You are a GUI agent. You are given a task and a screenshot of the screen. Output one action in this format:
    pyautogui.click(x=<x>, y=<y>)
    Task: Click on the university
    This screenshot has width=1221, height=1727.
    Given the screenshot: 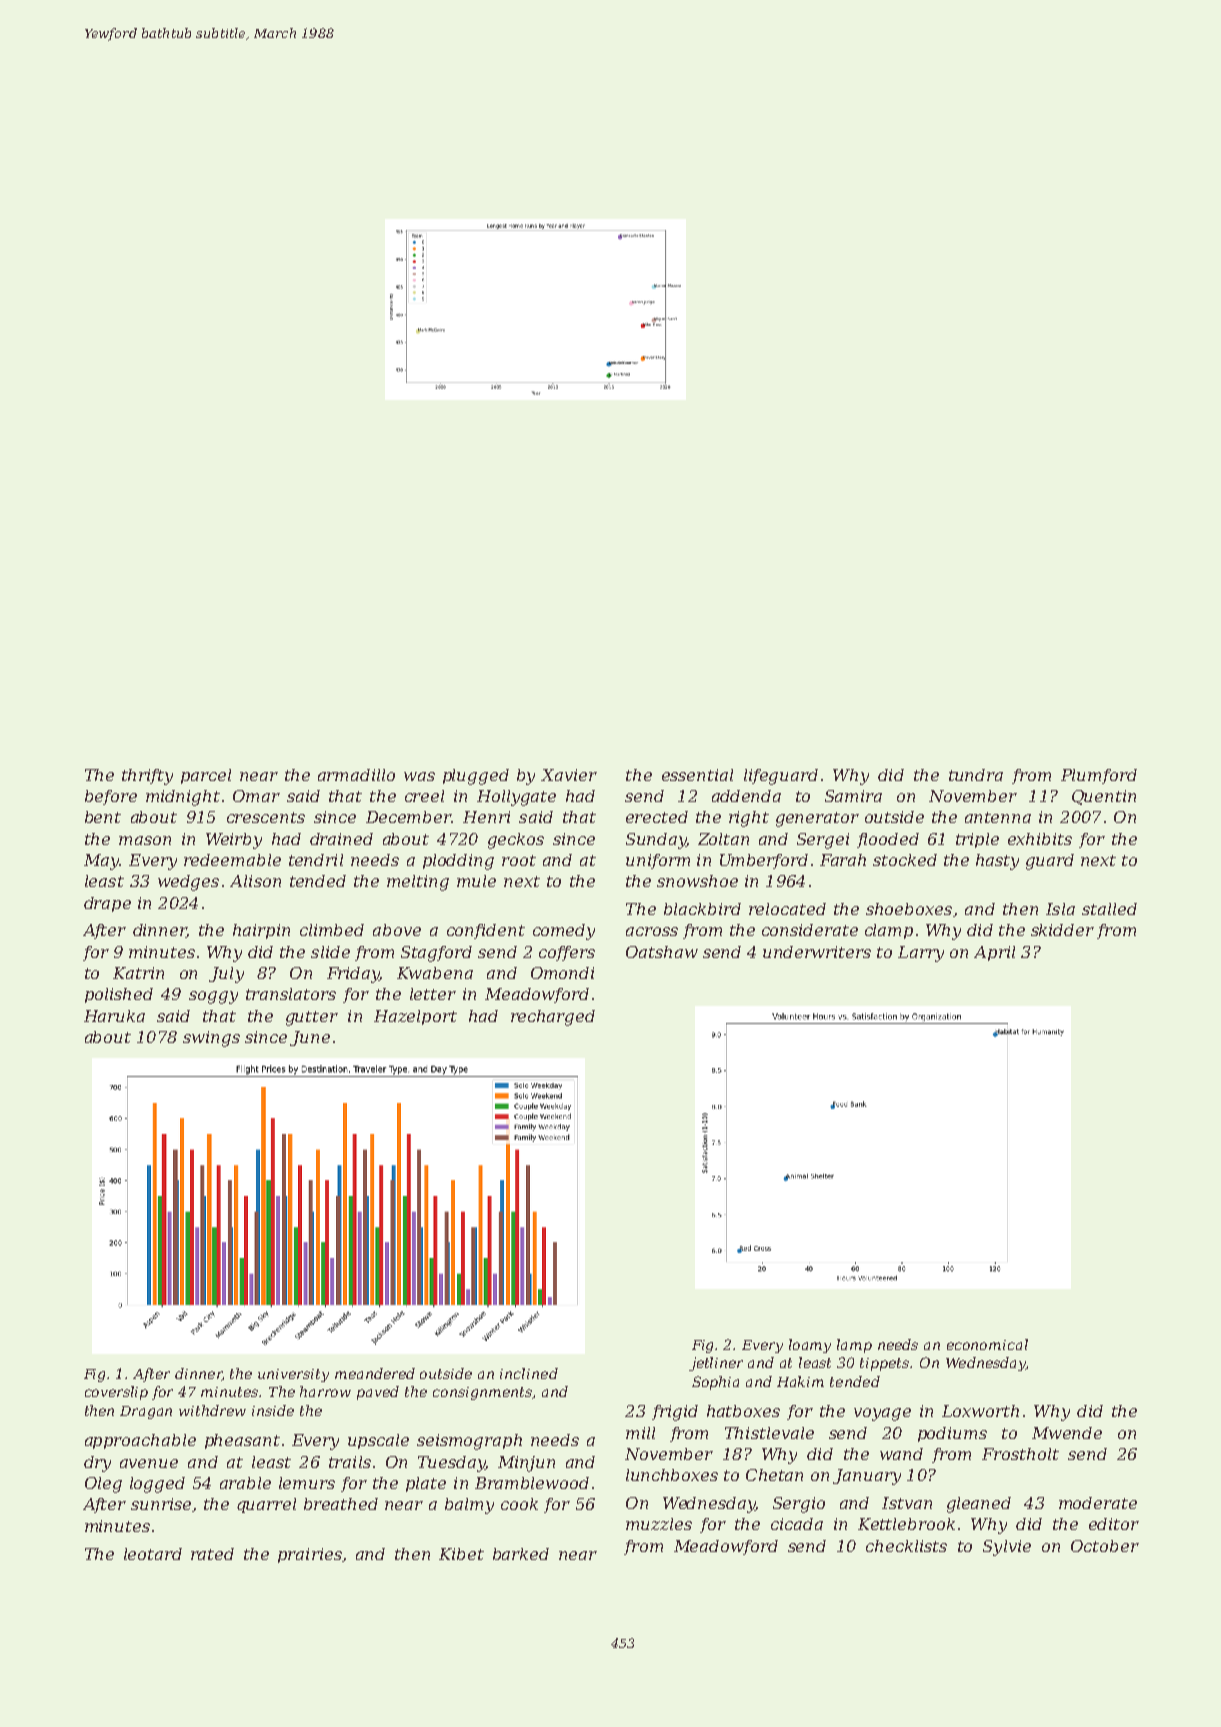 What is the action you would take?
    pyautogui.click(x=293, y=1375)
